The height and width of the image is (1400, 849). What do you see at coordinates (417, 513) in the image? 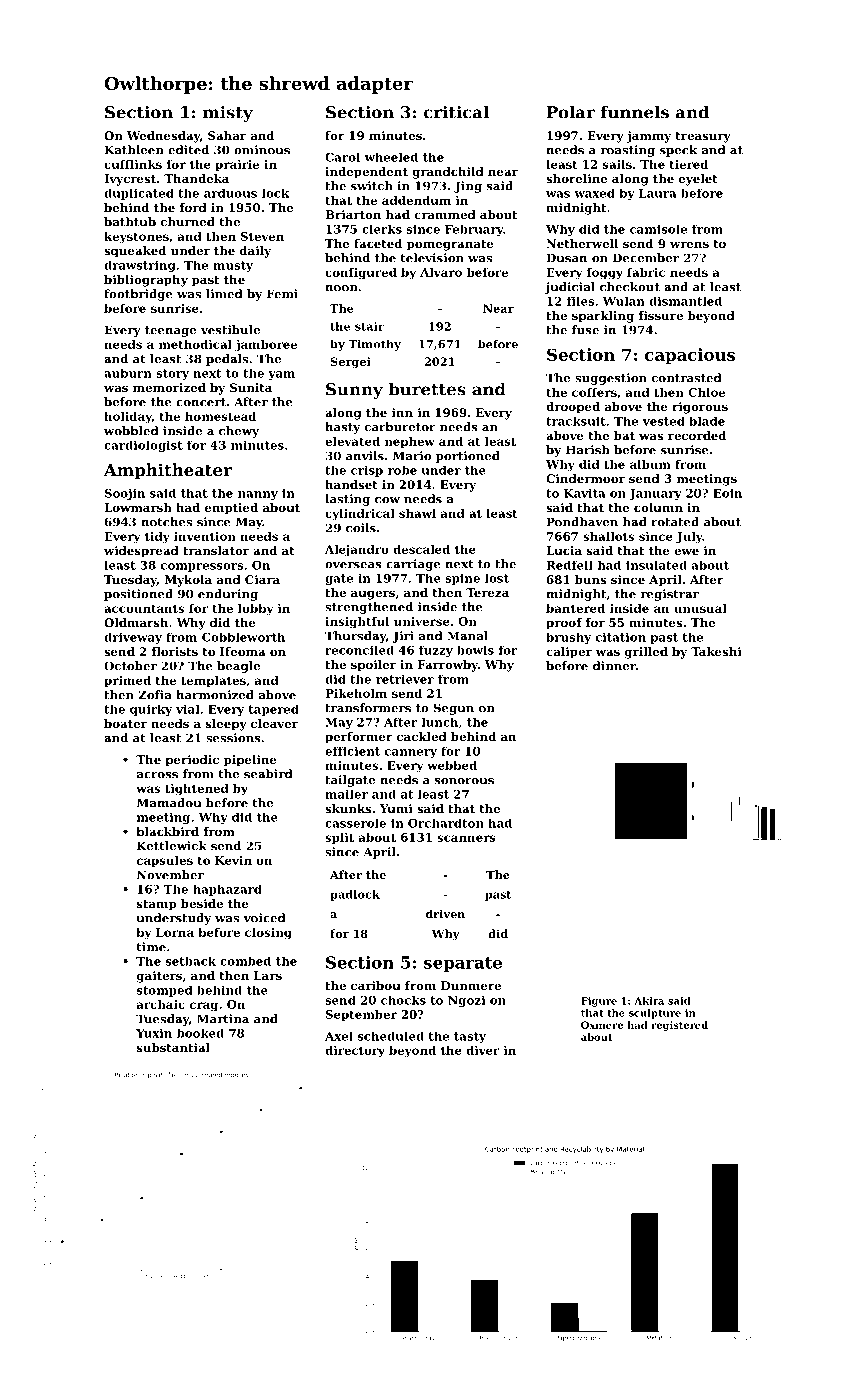
I see `shawl` at bounding box center [417, 513].
